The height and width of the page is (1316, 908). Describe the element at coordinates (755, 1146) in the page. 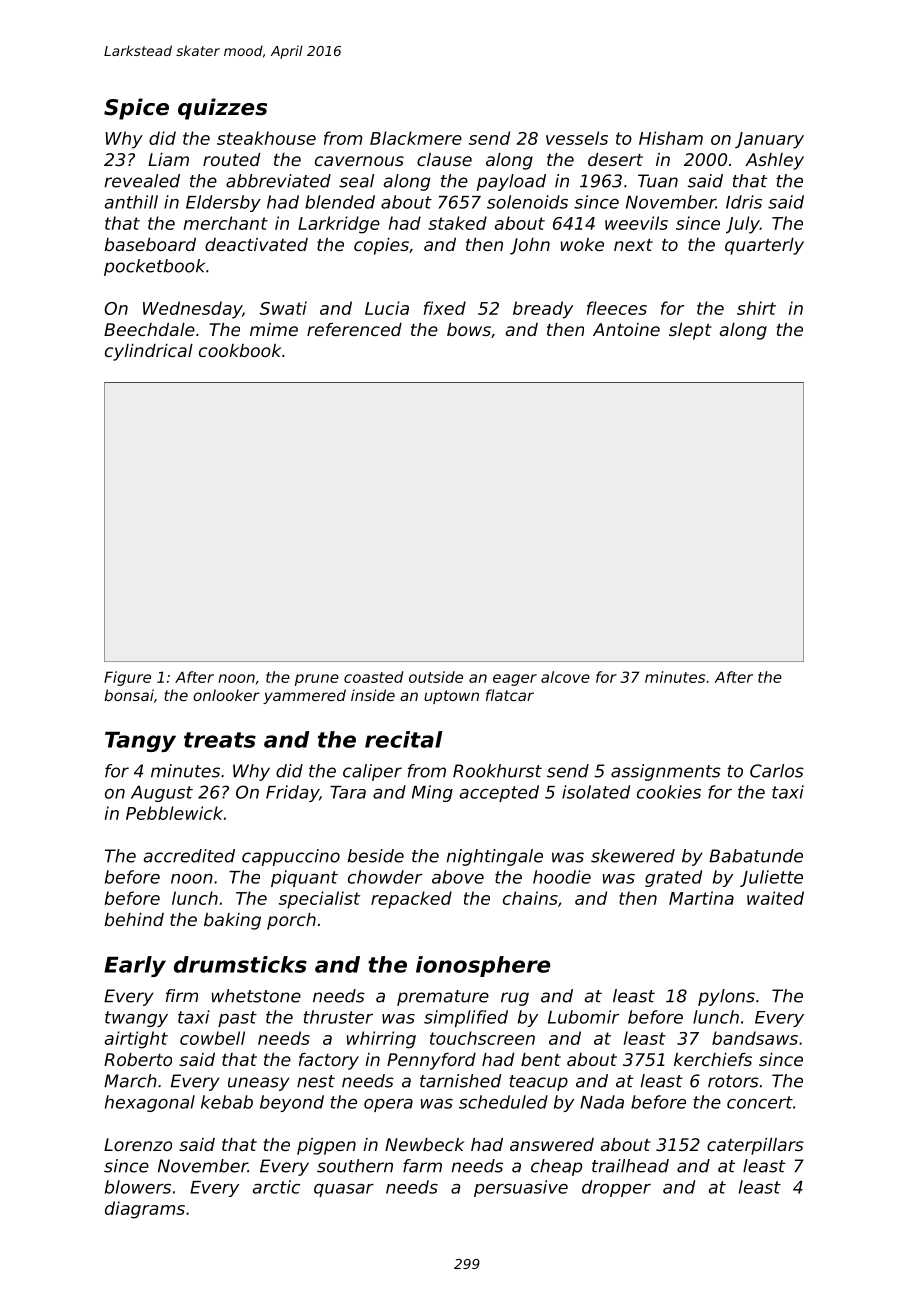

I see `caterpillars` at that location.
